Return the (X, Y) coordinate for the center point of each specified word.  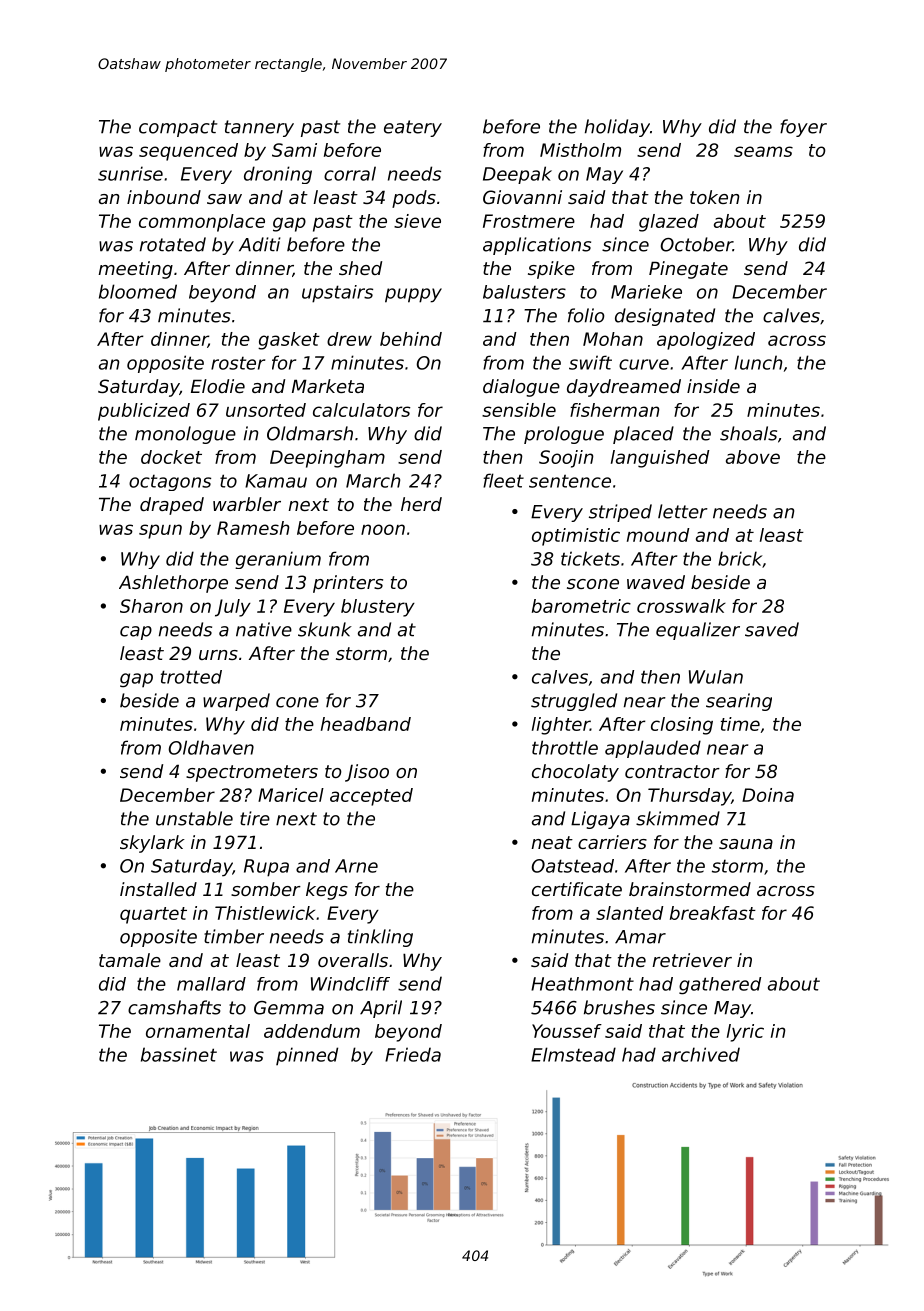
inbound (164, 197)
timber (234, 936)
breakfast (713, 913)
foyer (803, 128)
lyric (745, 1033)
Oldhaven (211, 747)
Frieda (413, 1054)
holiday (617, 128)
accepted (371, 797)
